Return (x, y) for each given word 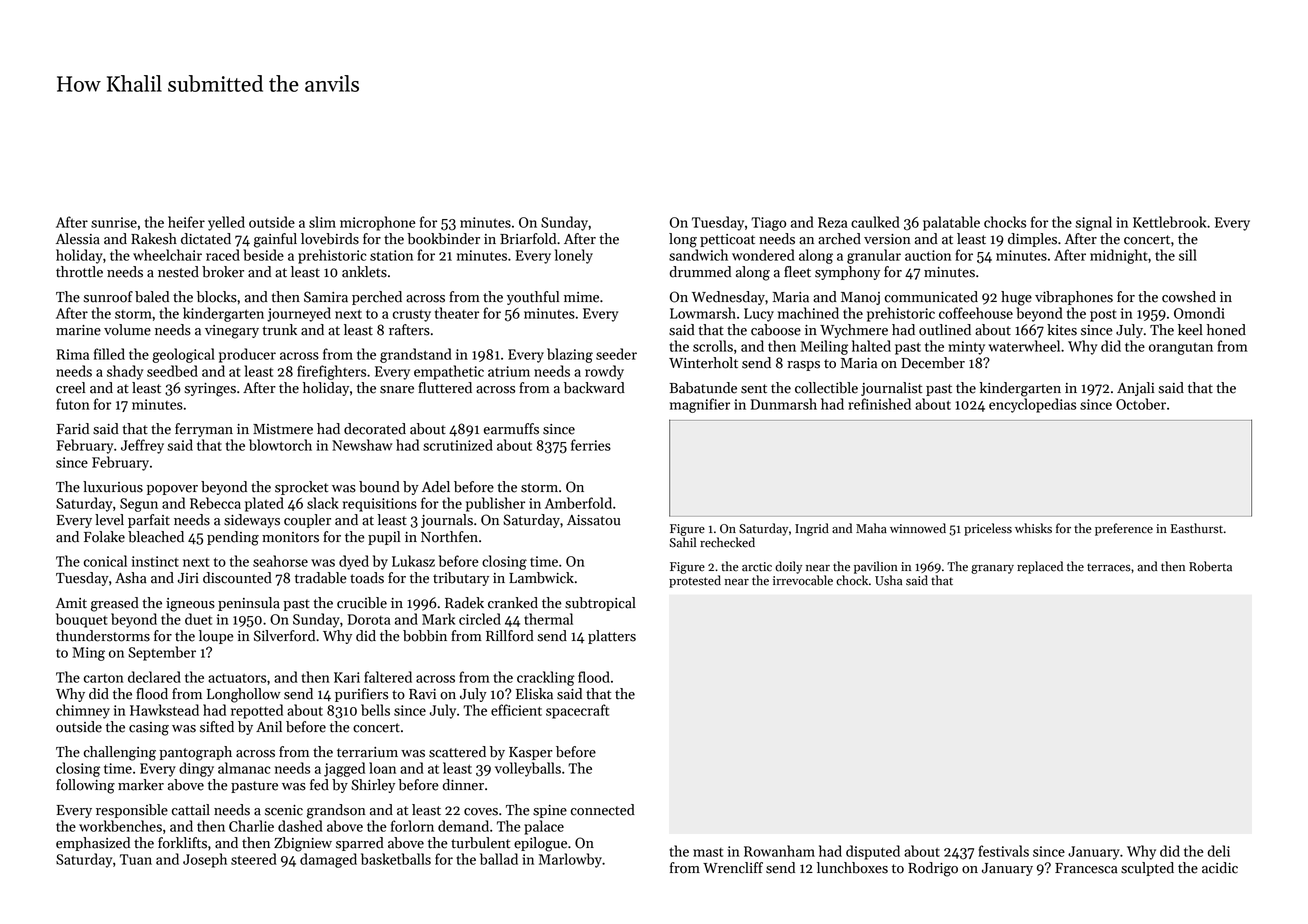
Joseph (205, 860)
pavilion (876, 567)
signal (1094, 223)
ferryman (204, 430)
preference (1124, 529)
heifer (186, 222)
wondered (763, 255)
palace (544, 827)
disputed (873, 852)
